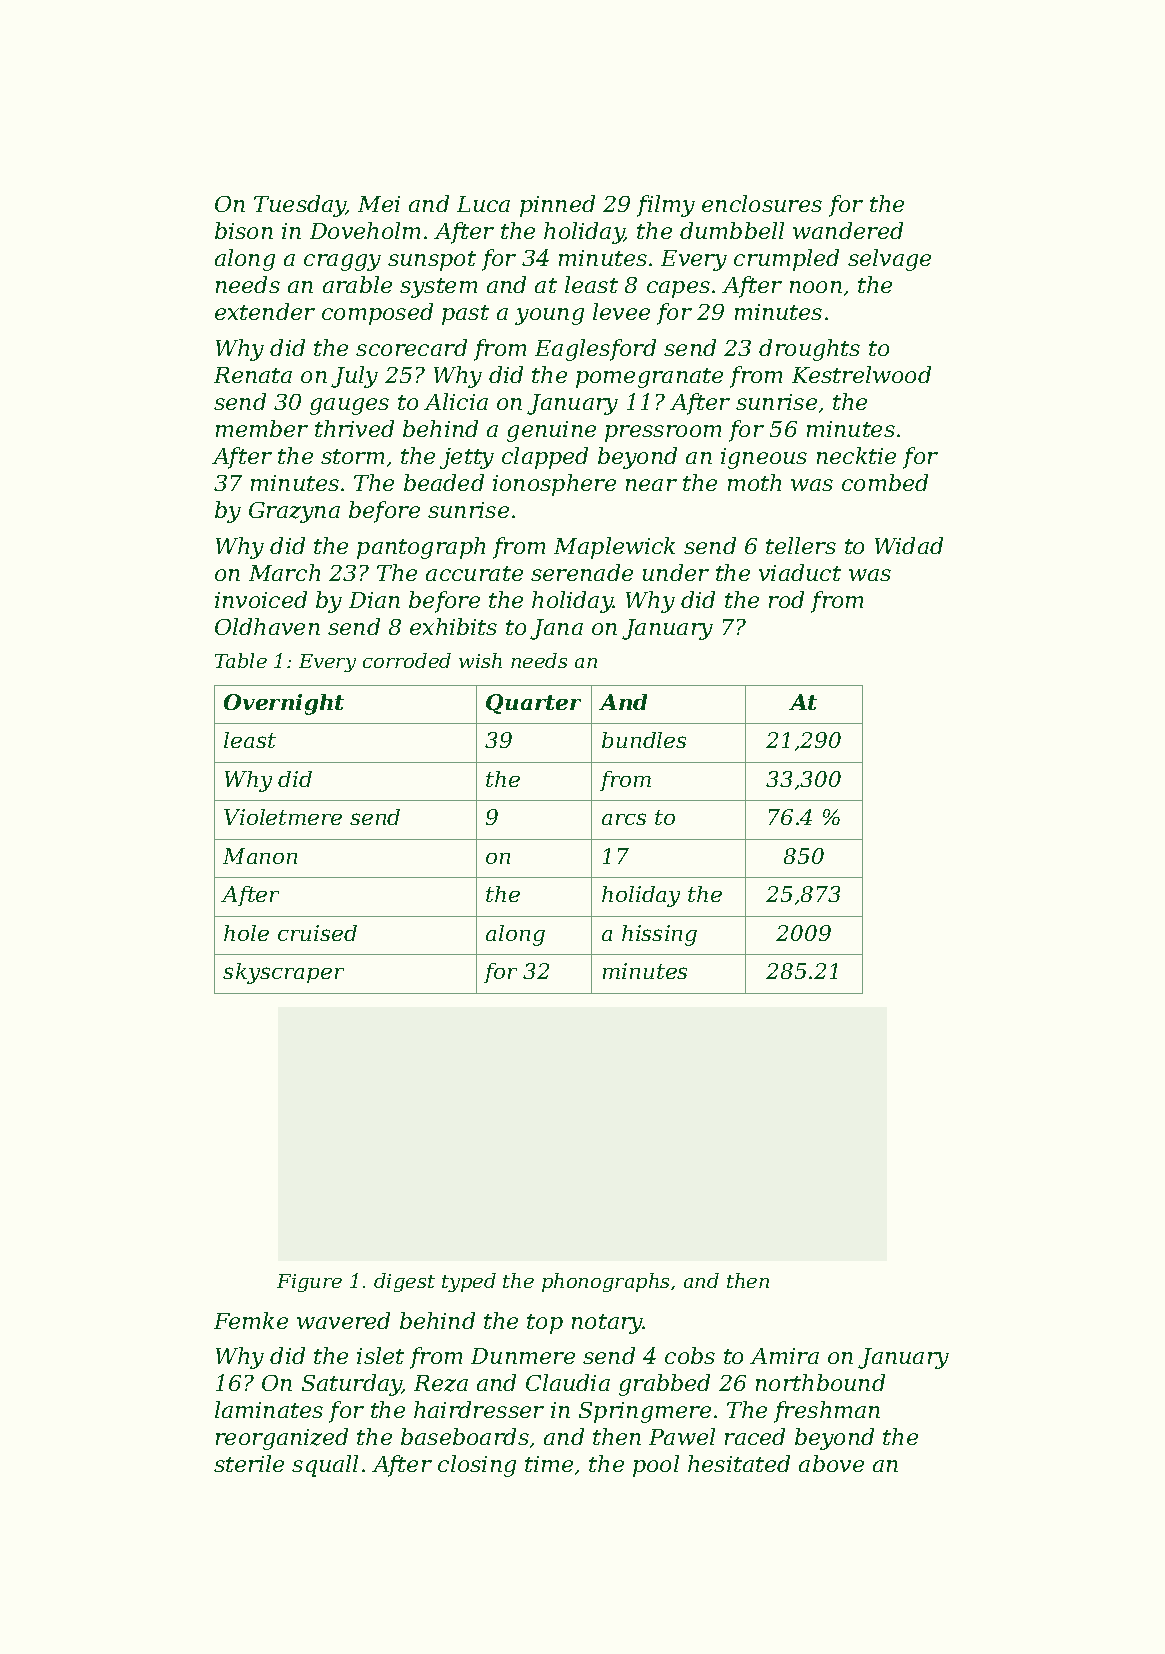  Describe the element at coordinates (666, 206) in the screenshot. I see `filmy` at that location.
